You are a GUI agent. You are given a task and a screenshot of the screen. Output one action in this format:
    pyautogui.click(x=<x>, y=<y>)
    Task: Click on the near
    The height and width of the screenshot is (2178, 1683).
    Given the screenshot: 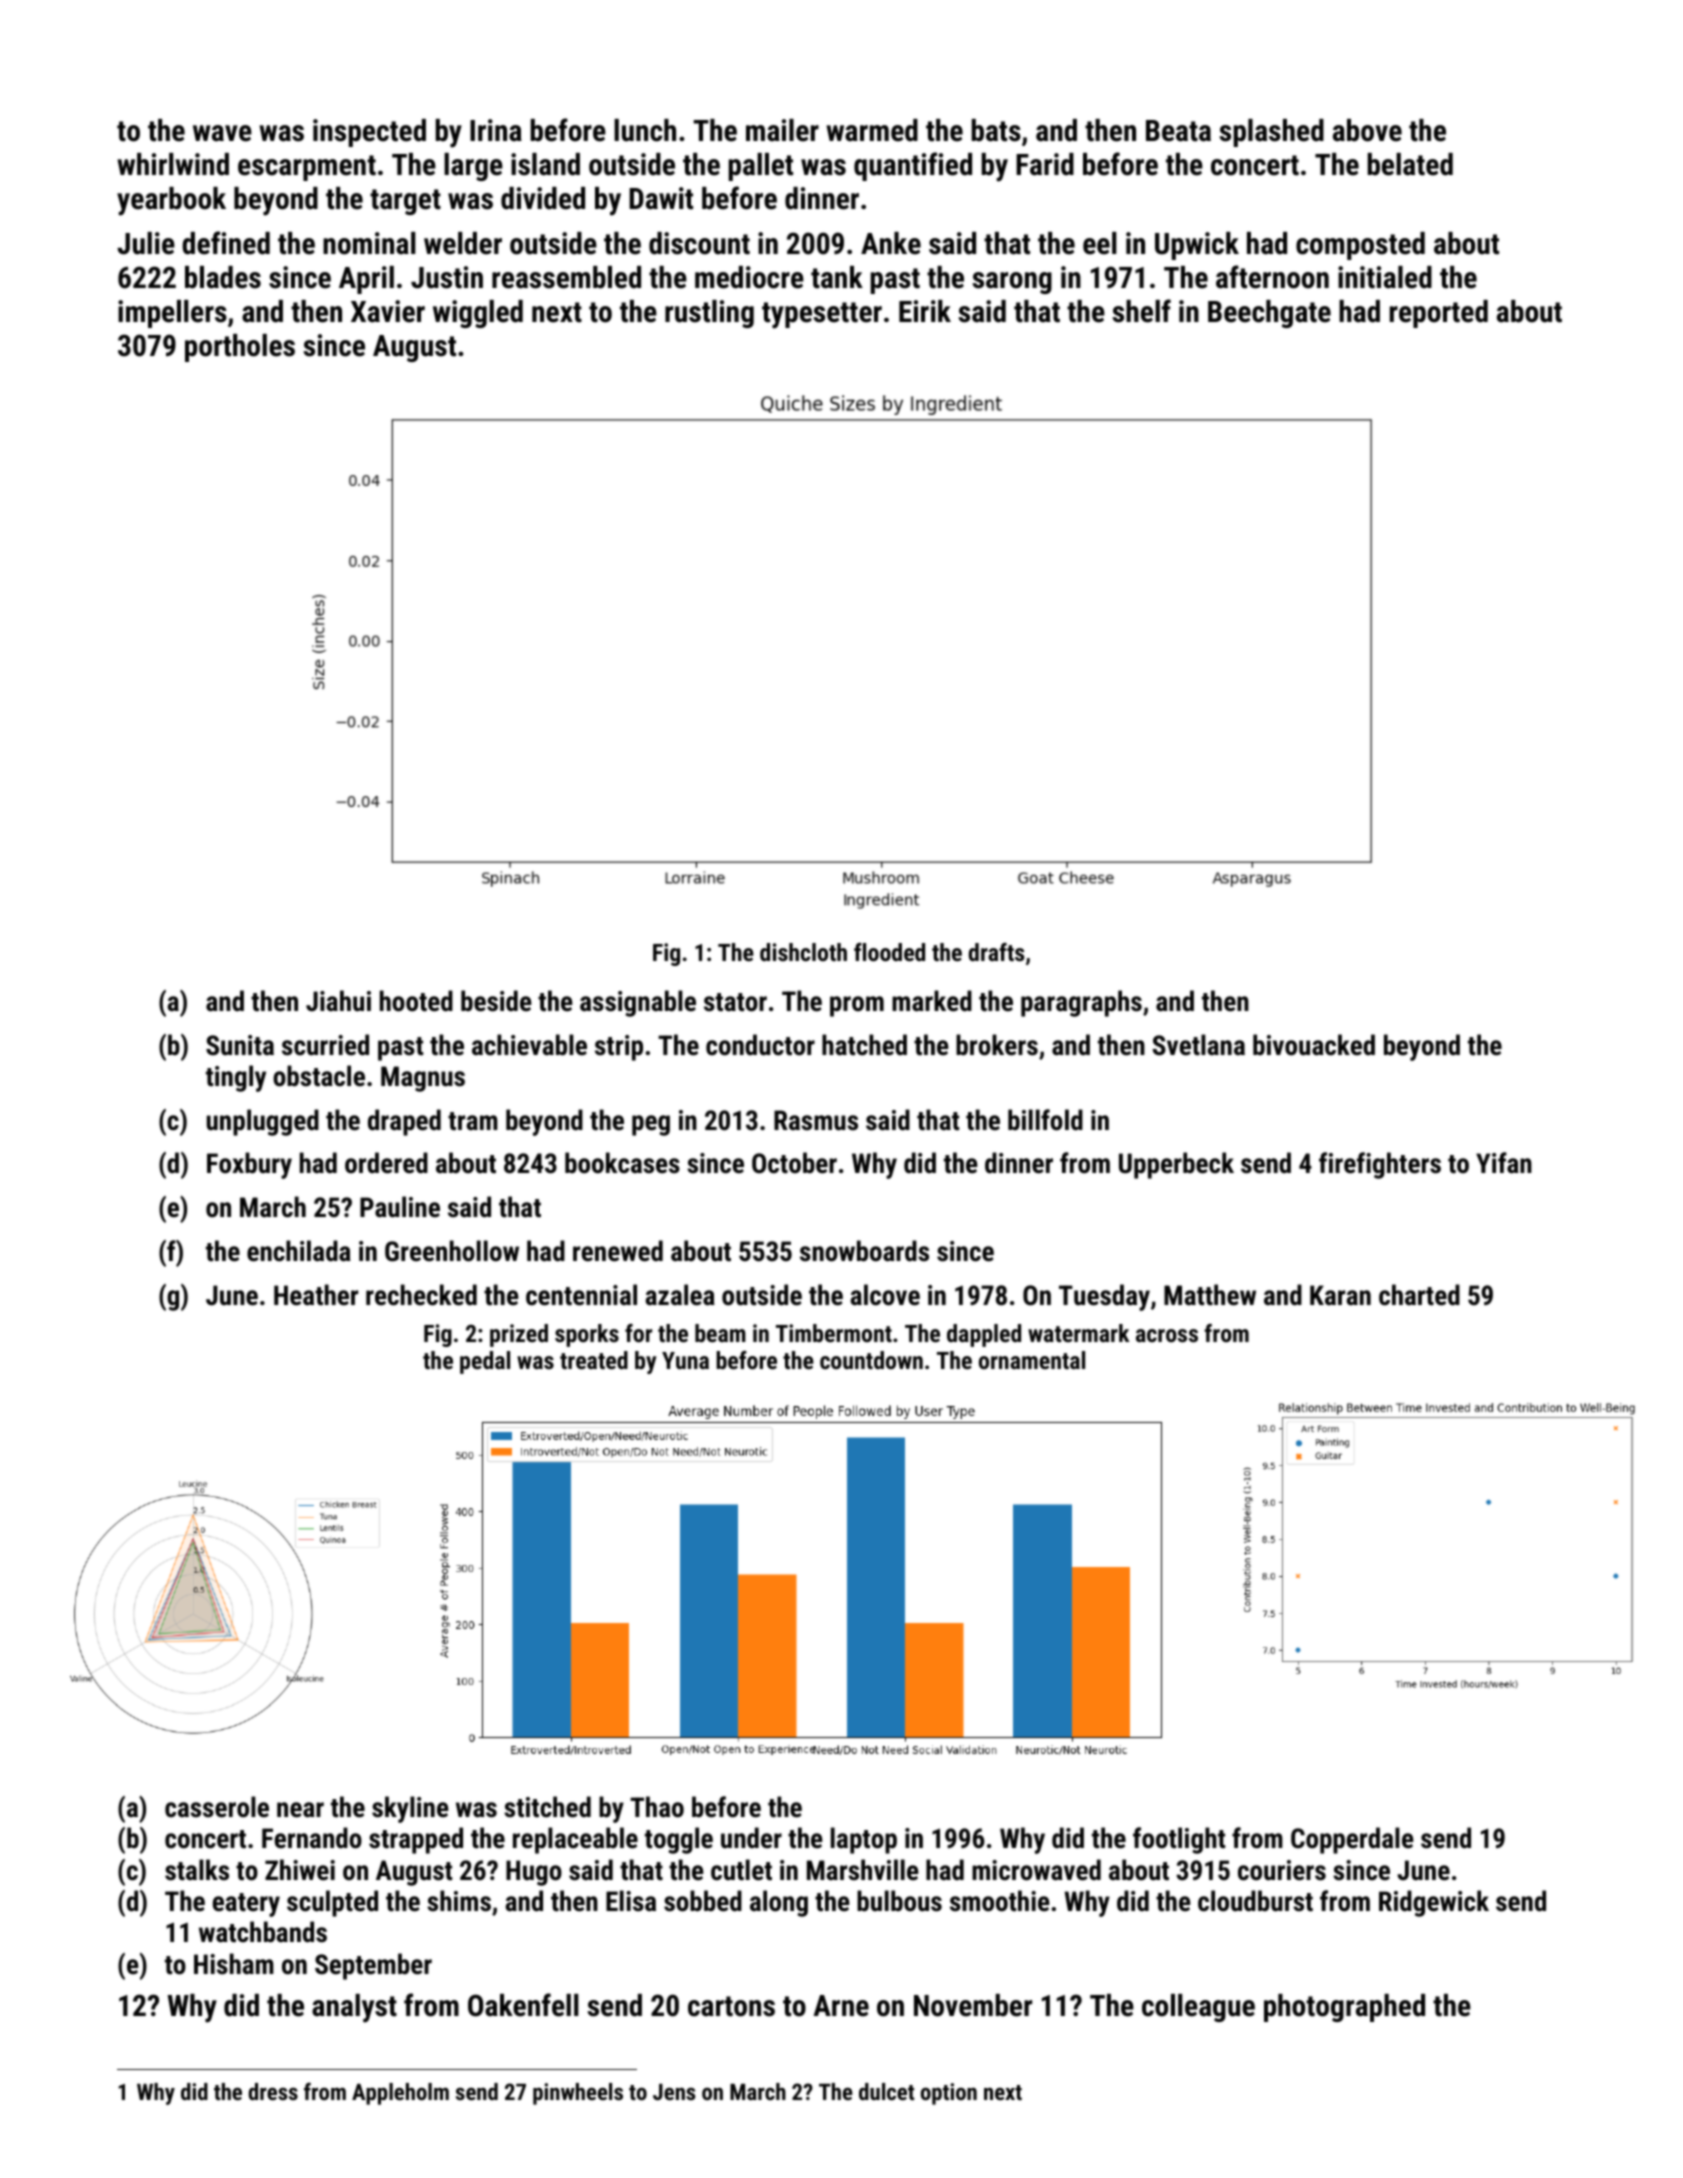 What is the action you would take?
    pyautogui.click(x=300, y=1810)
